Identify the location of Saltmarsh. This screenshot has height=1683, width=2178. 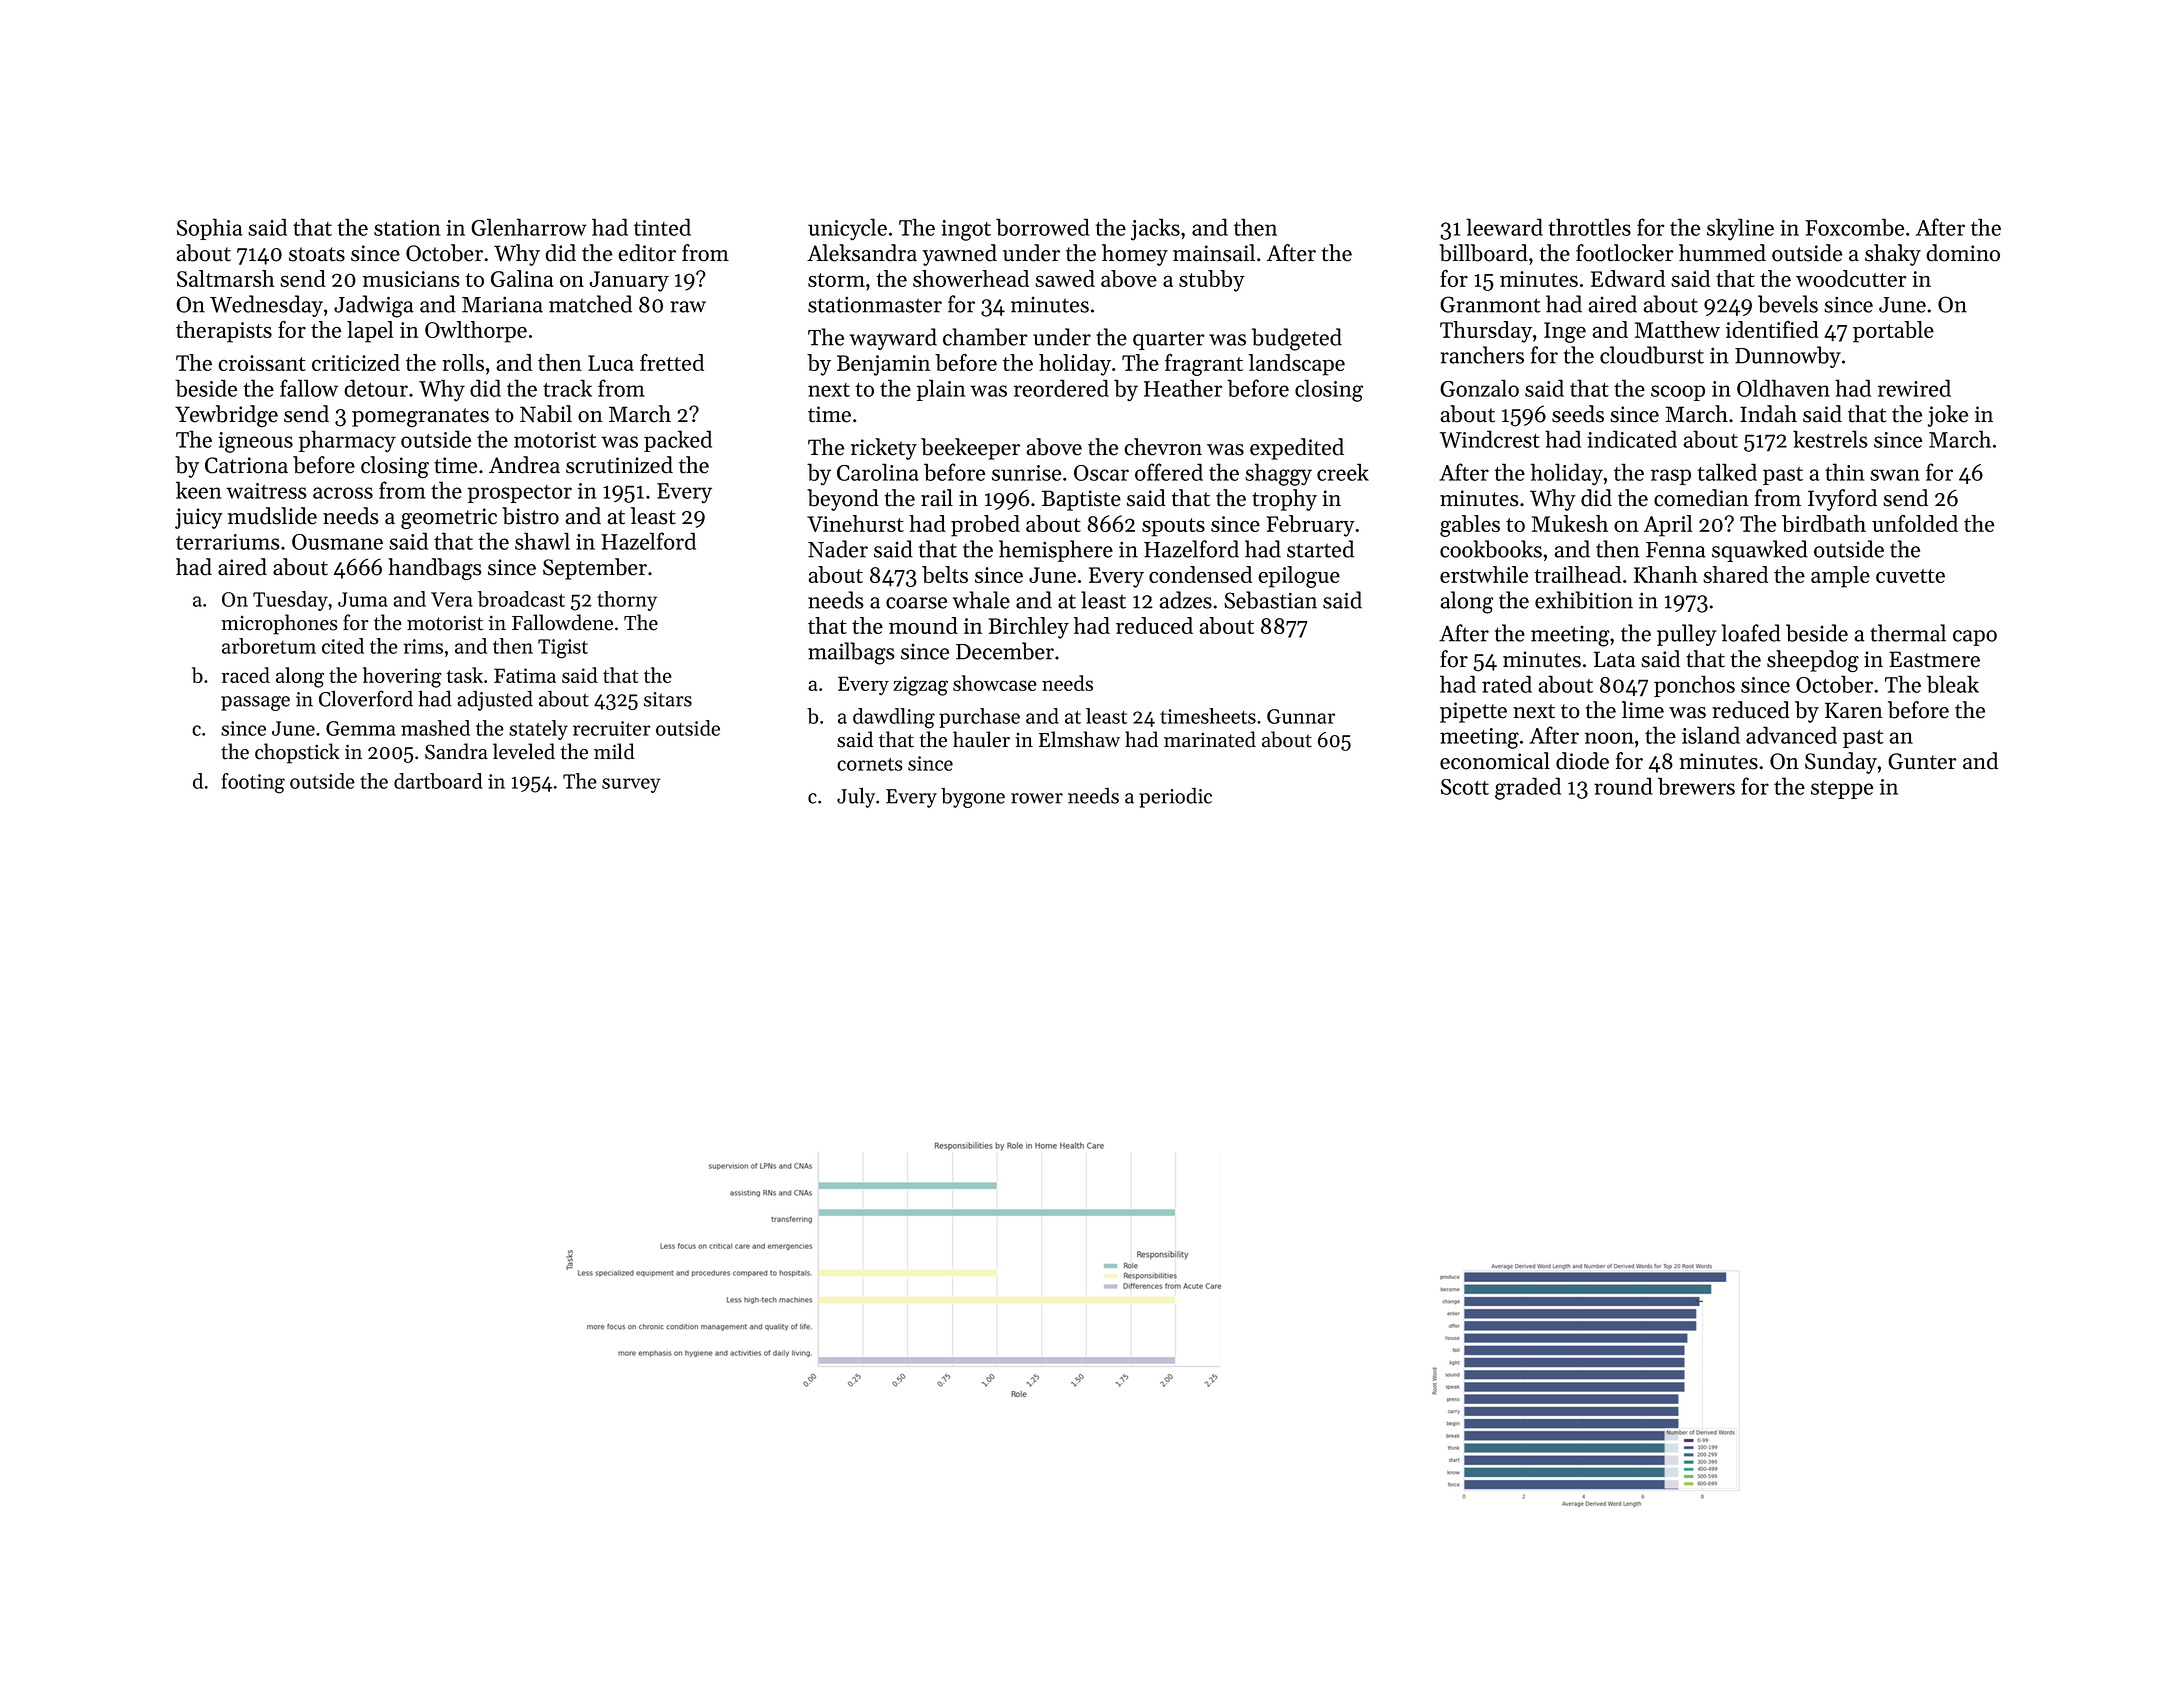
(226, 278).
